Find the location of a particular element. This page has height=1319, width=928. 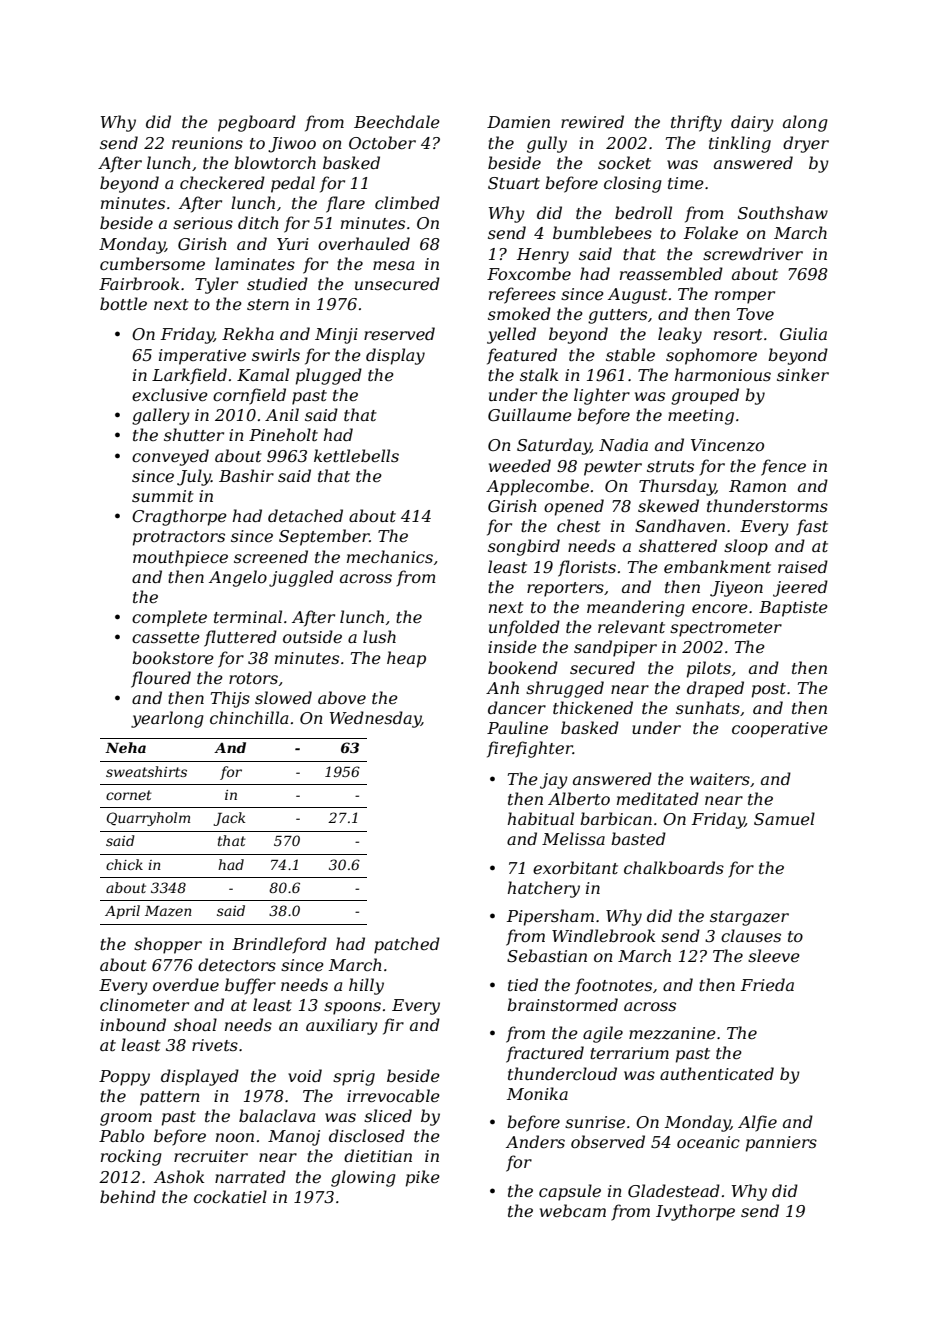

Jack is located at coordinates (229, 819).
